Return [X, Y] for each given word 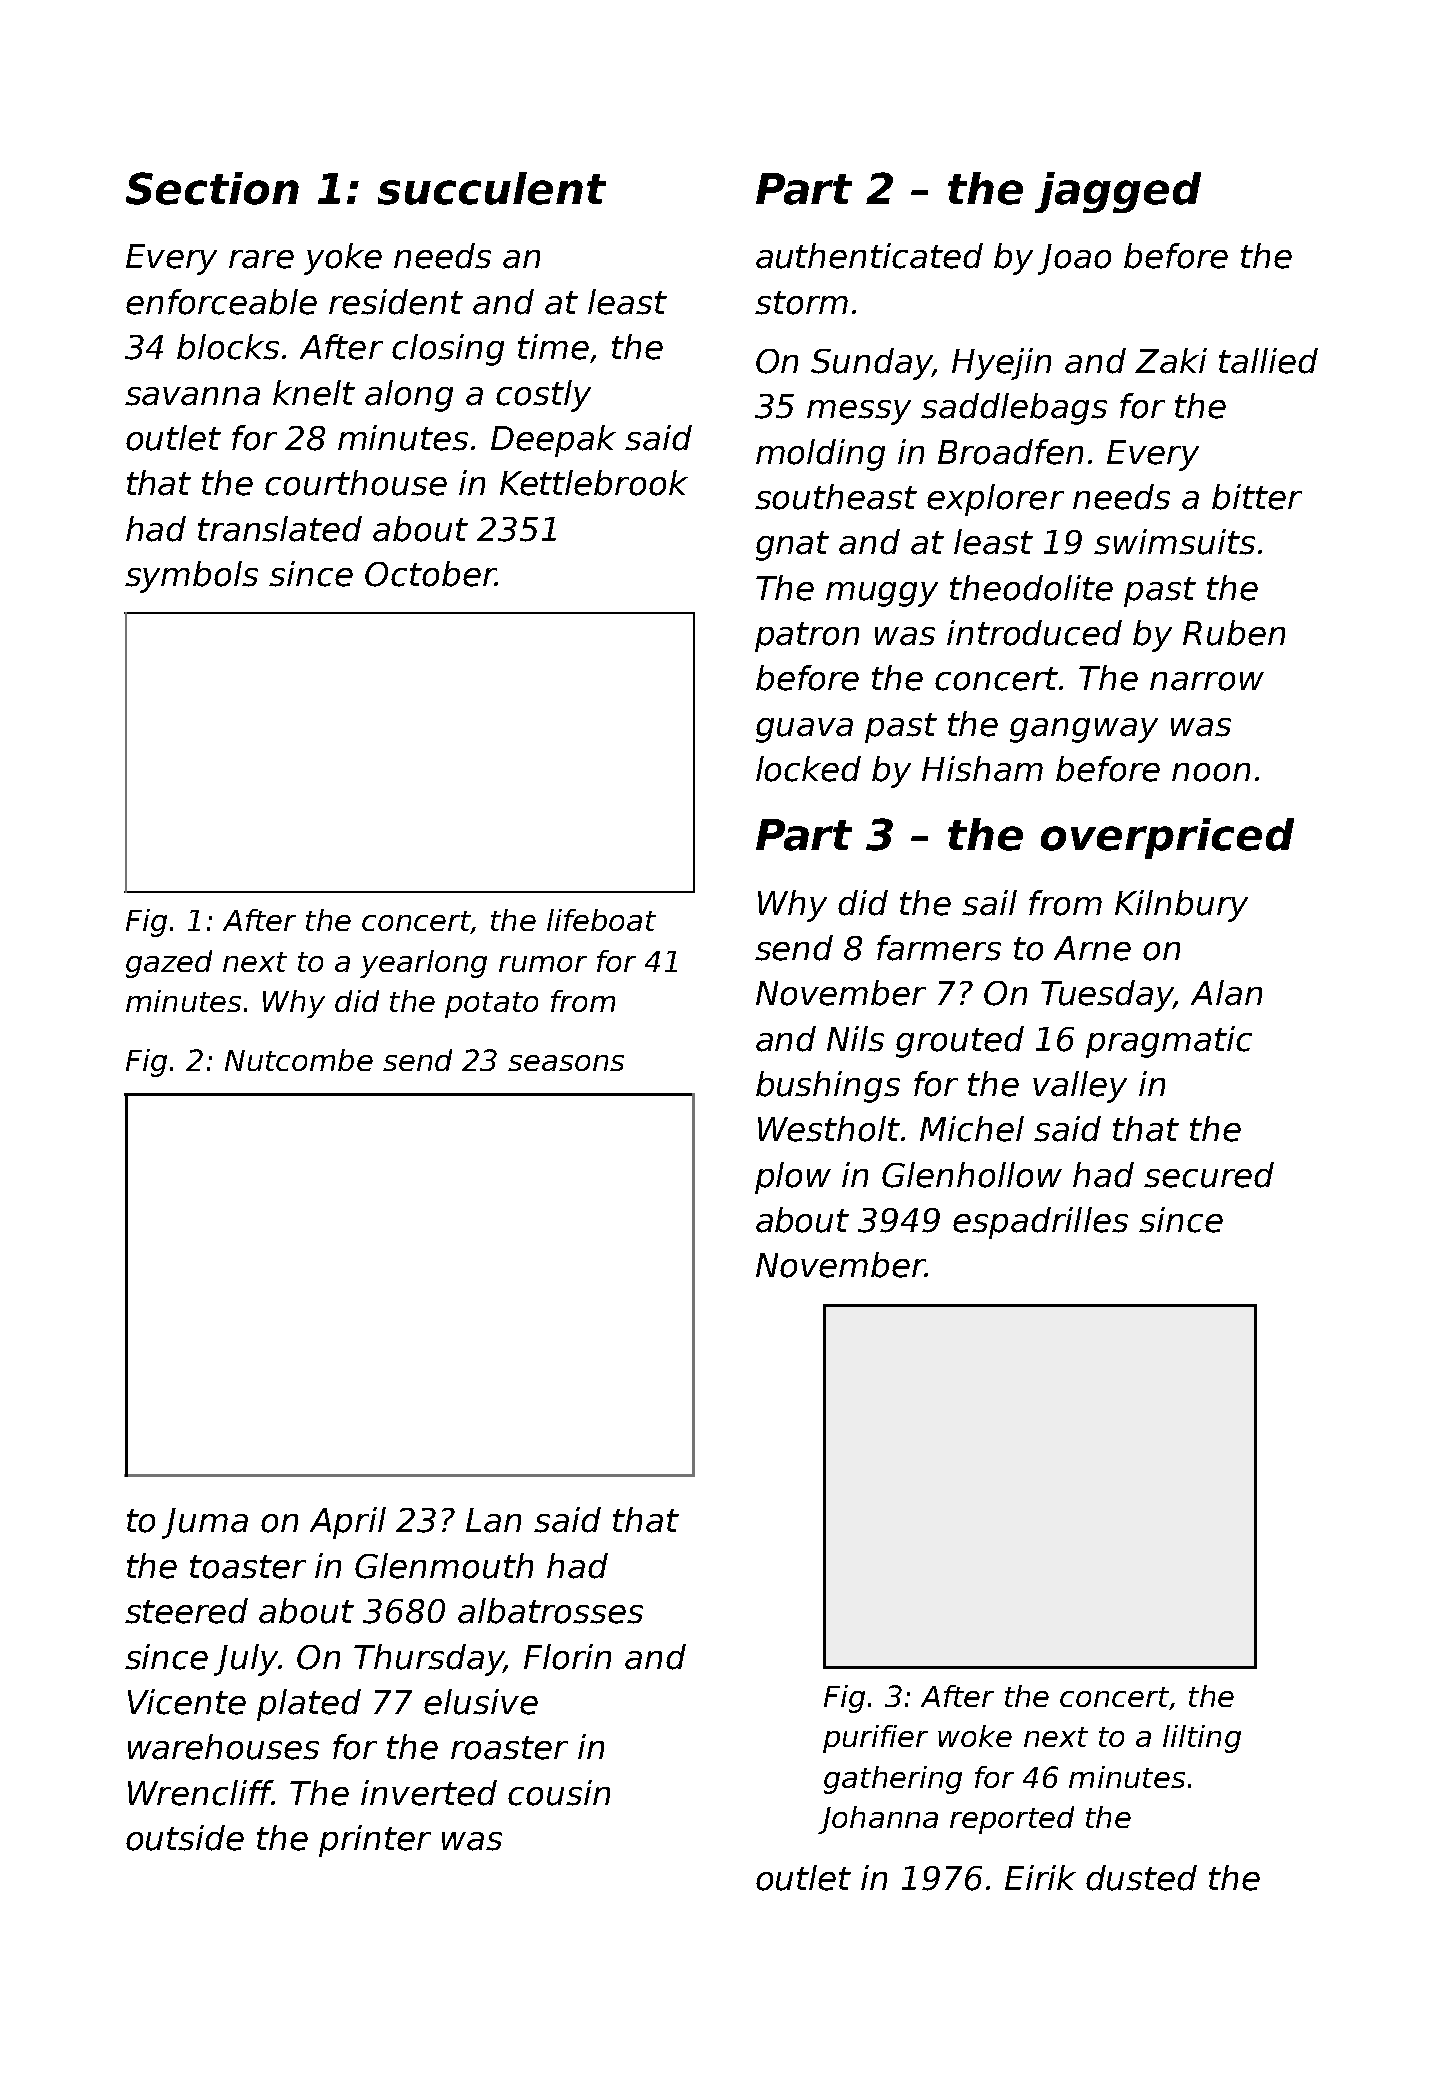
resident [396, 302]
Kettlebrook [594, 483]
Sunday [871, 364]
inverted [429, 1793]
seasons [566, 1063]
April [348, 1523]
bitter [1257, 497]
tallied [1268, 361]
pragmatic [1169, 1042]
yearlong [423, 964]
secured [1209, 1175]
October [430, 574]
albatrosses [550, 1611]
